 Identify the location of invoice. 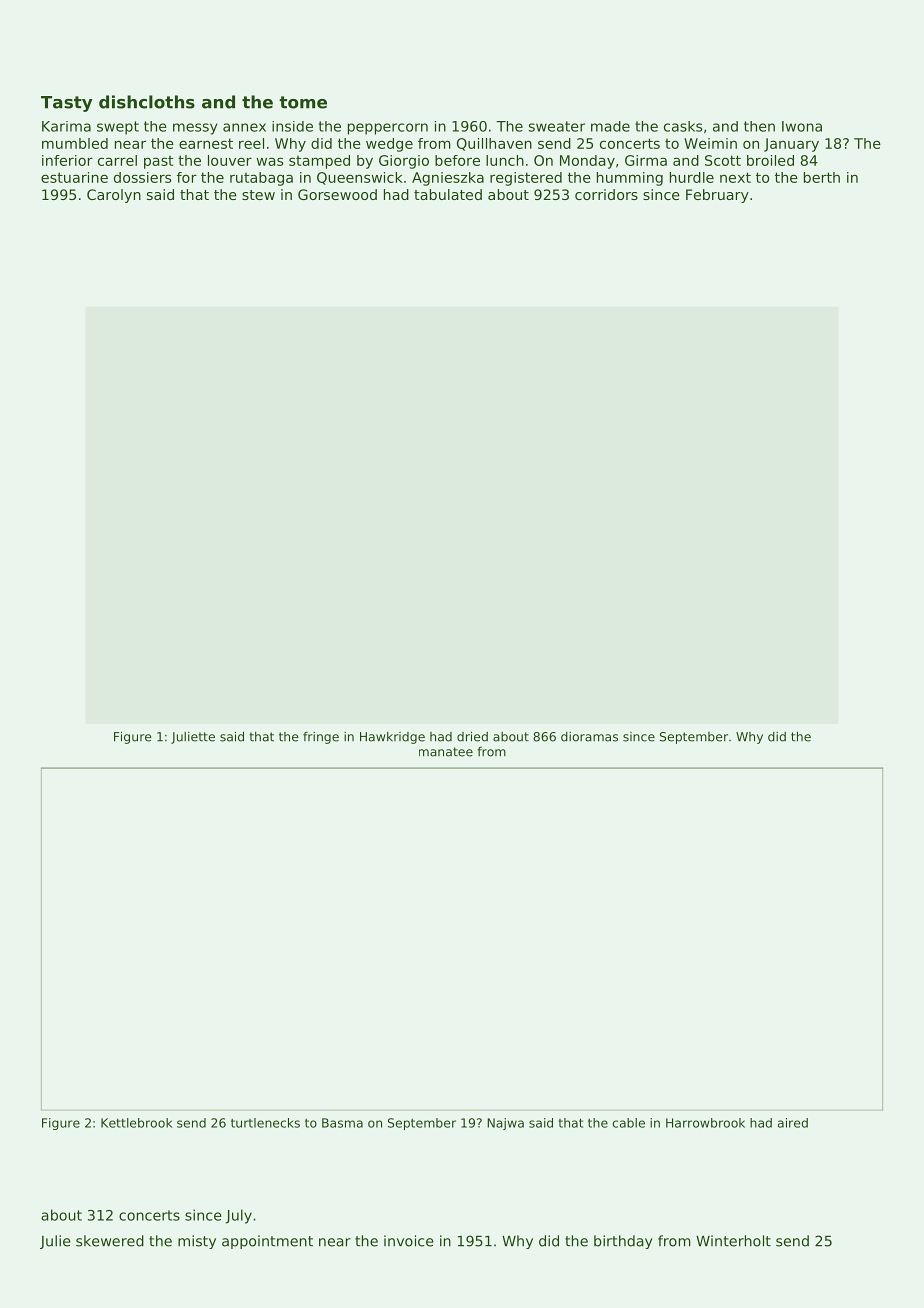
(408, 1241).
